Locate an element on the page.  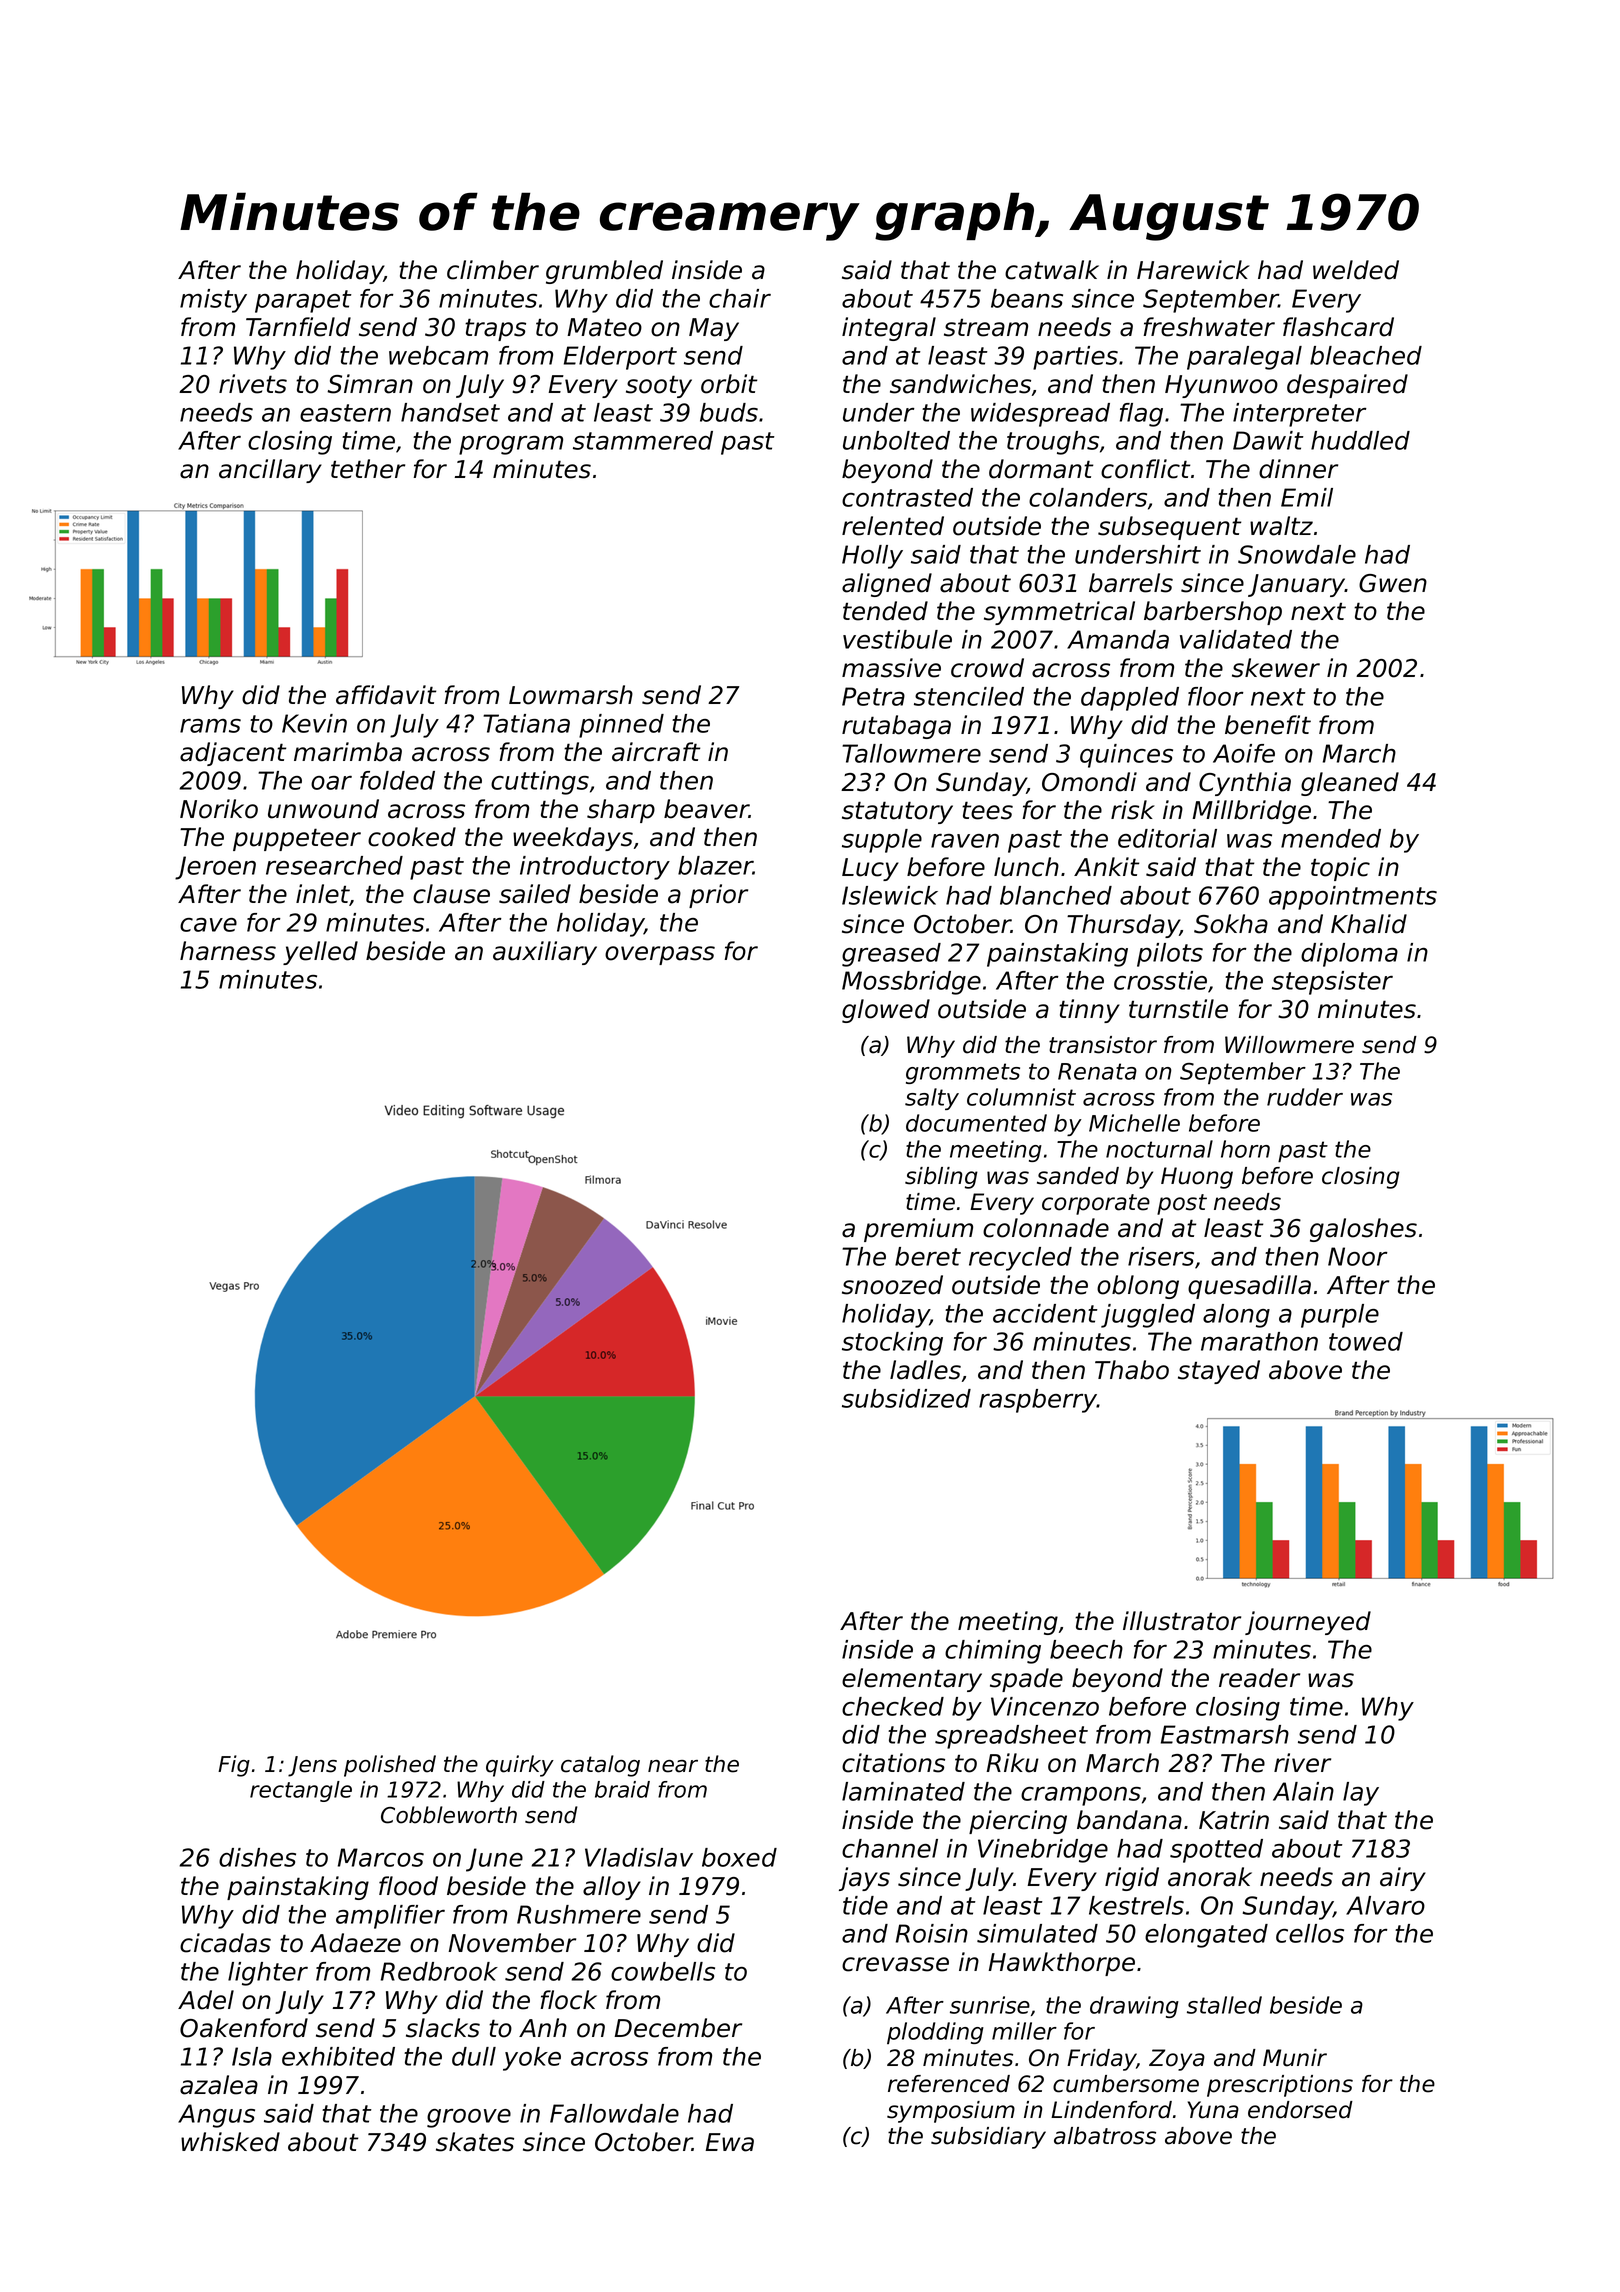
columnist is located at coordinates (1021, 1097).
